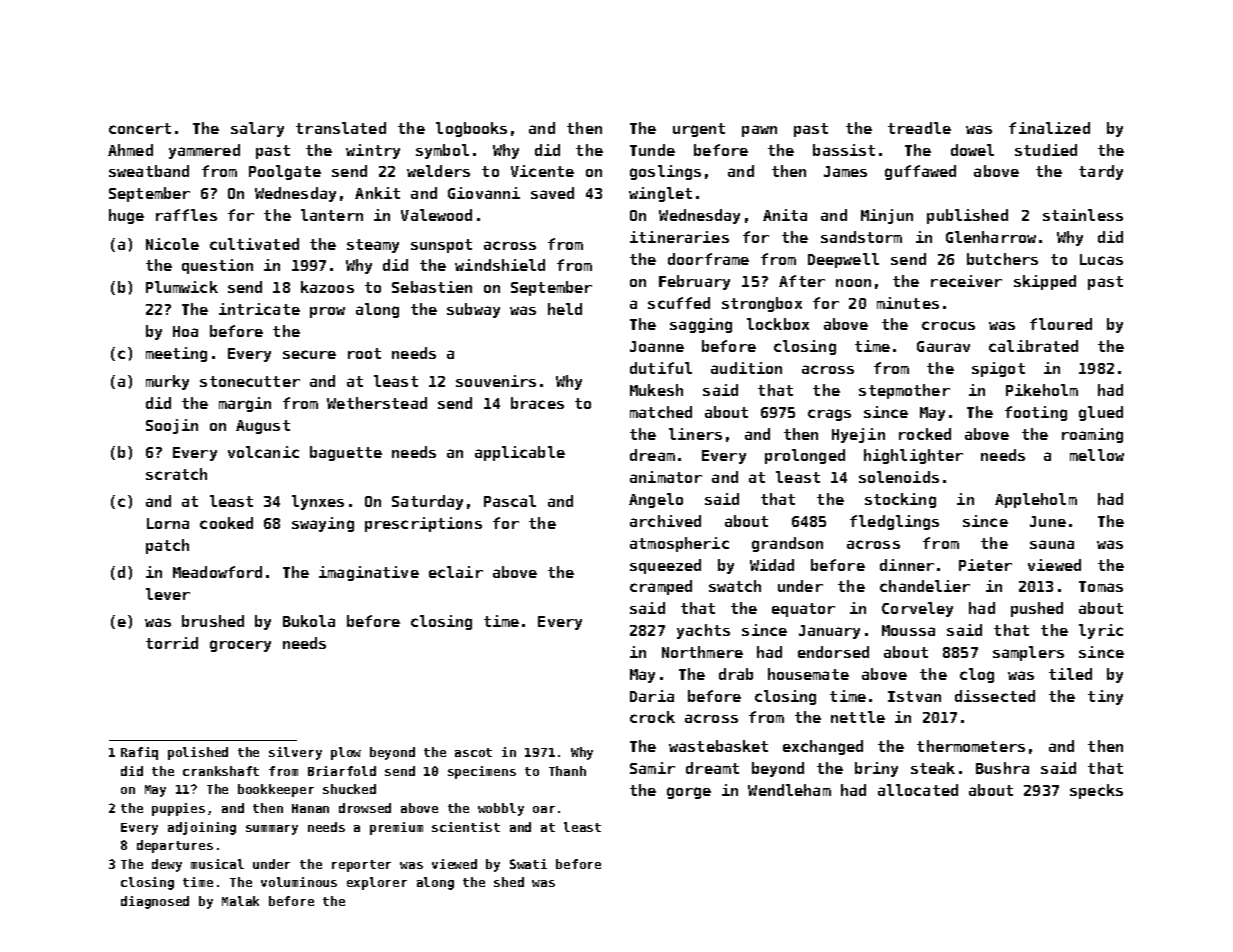  I want to click on tardy, so click(1101, 172).
